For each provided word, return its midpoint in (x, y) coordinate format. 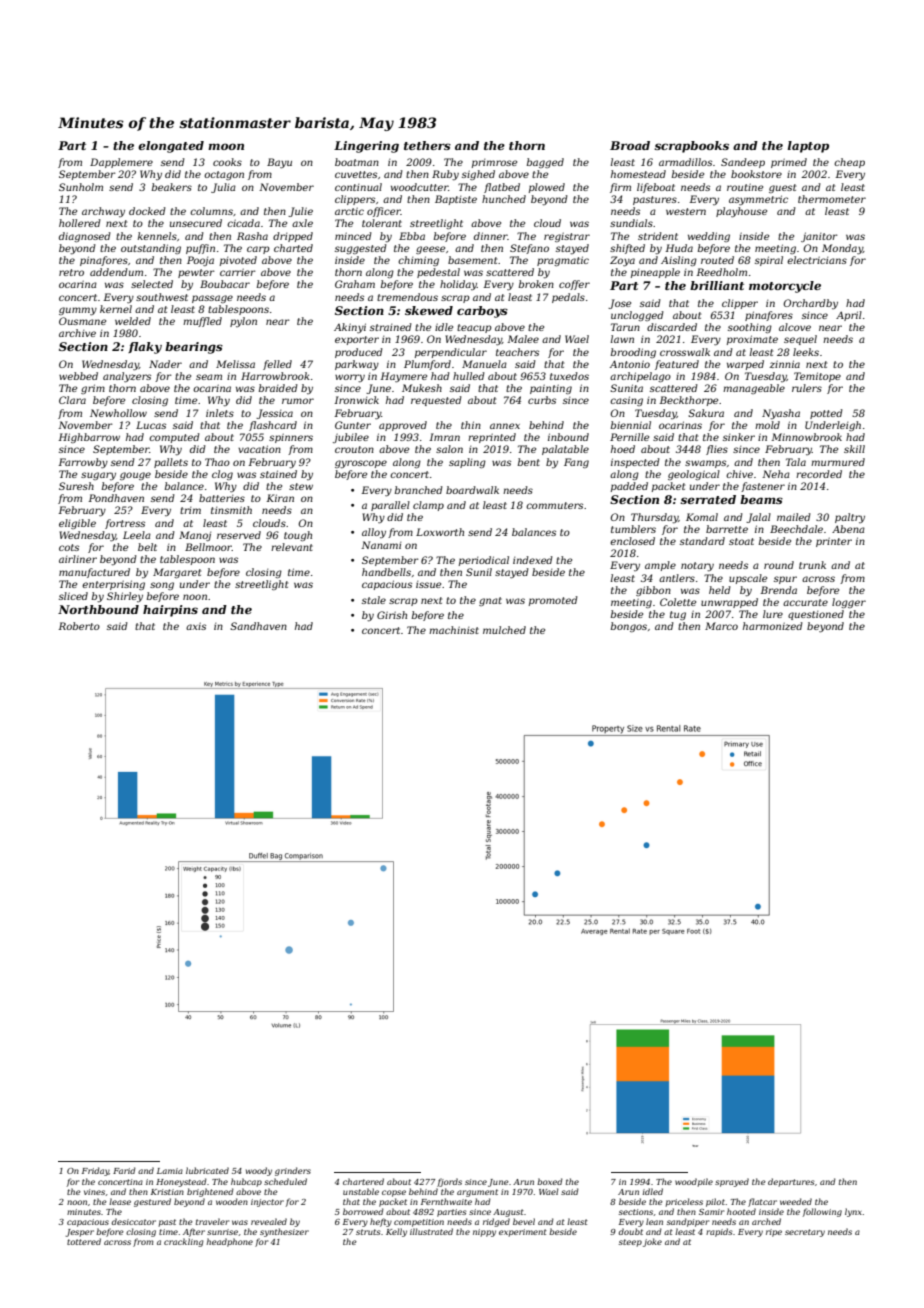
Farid (124, 1170)
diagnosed (85, 237)
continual (358, 187)
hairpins (170, 611)
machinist (454, 630)
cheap (849, 163)
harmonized (773, 626)
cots (69, 547)
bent (529, 462)
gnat (490, 601)
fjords (449, 1182)
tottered (84, 1241)
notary (697, 567)
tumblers (633, 529)
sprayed (732, 1182)
